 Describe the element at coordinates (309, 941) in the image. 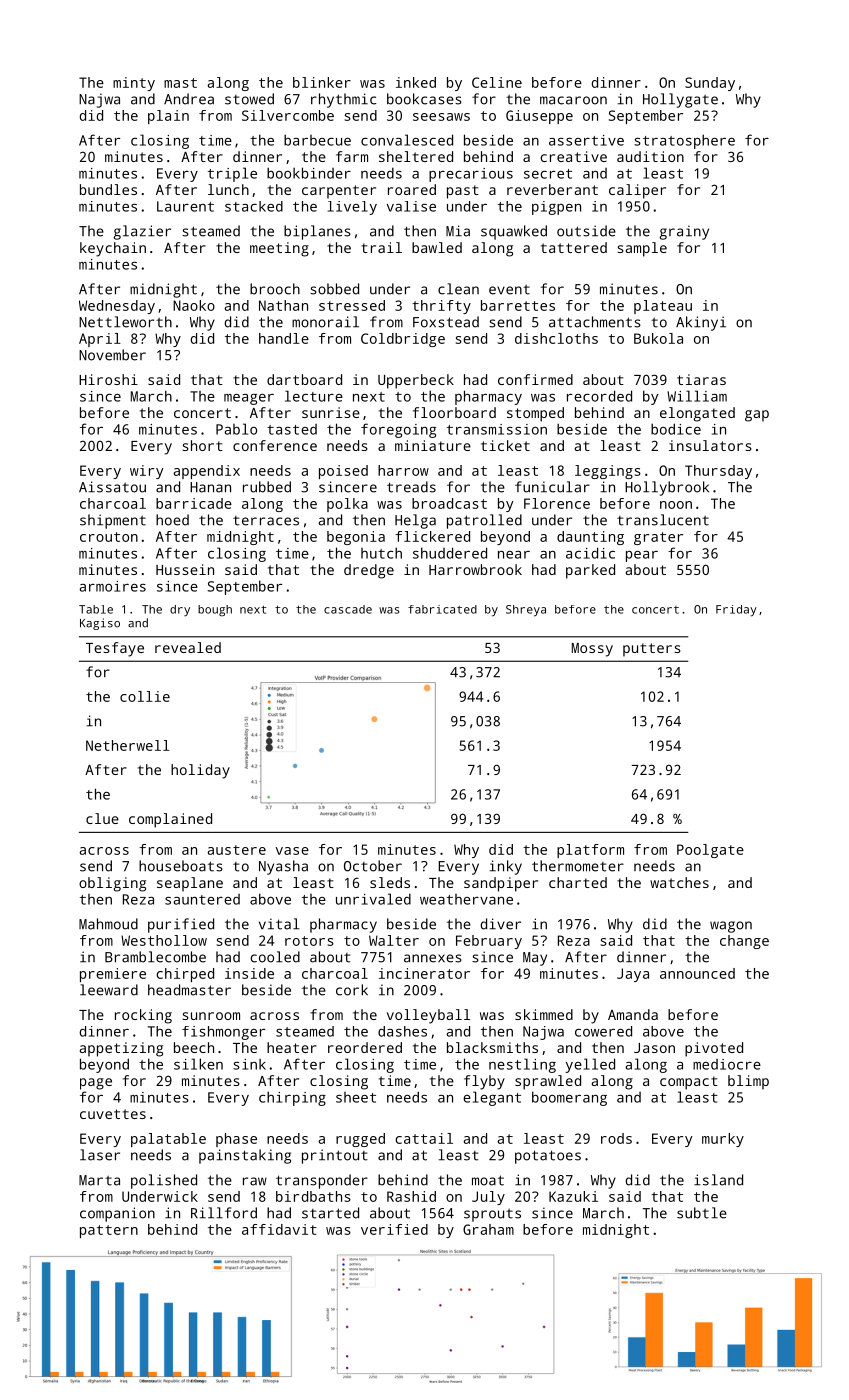

I see `rotors` at that location.
